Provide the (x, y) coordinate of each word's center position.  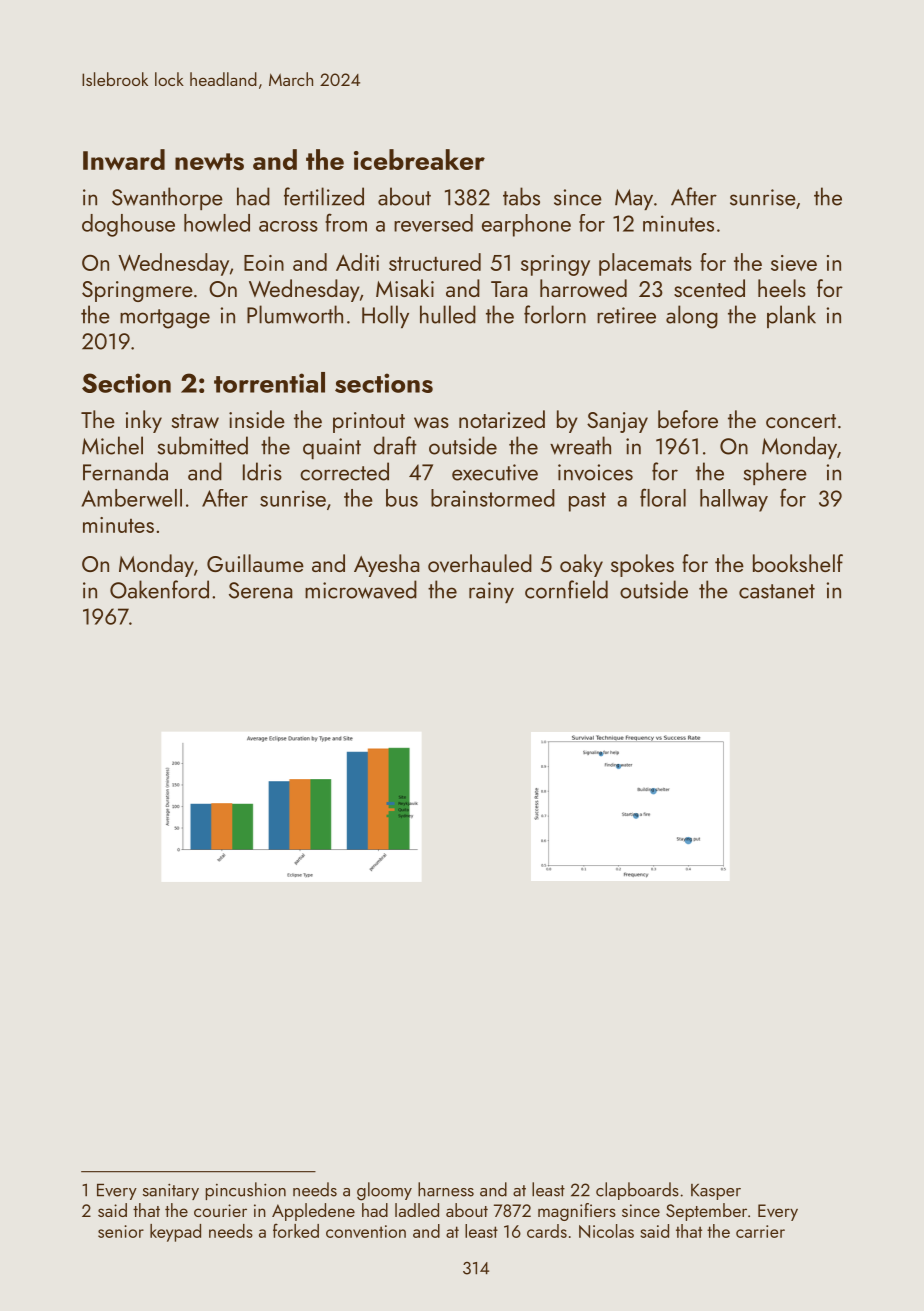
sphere (775, 473)
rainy (491, 592)
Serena (260, 590)
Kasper (716, 1192)
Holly (385, 316)
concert (801, 421)
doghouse (128, 225)
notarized (502, 419)
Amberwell (131, 498)
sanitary (171, 1192)
